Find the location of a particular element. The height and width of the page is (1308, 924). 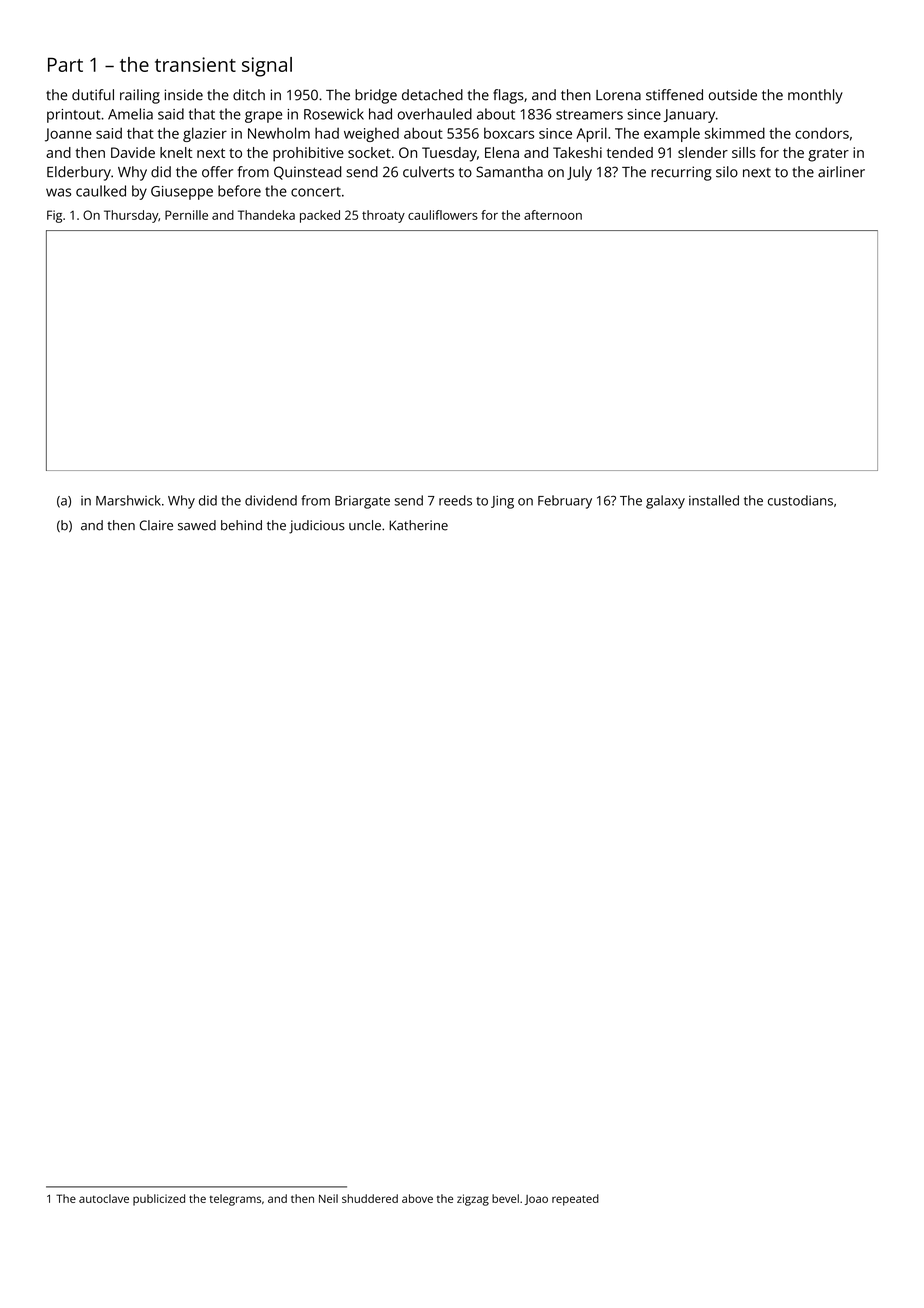

Joao is located at coordinates (536, 1200).
